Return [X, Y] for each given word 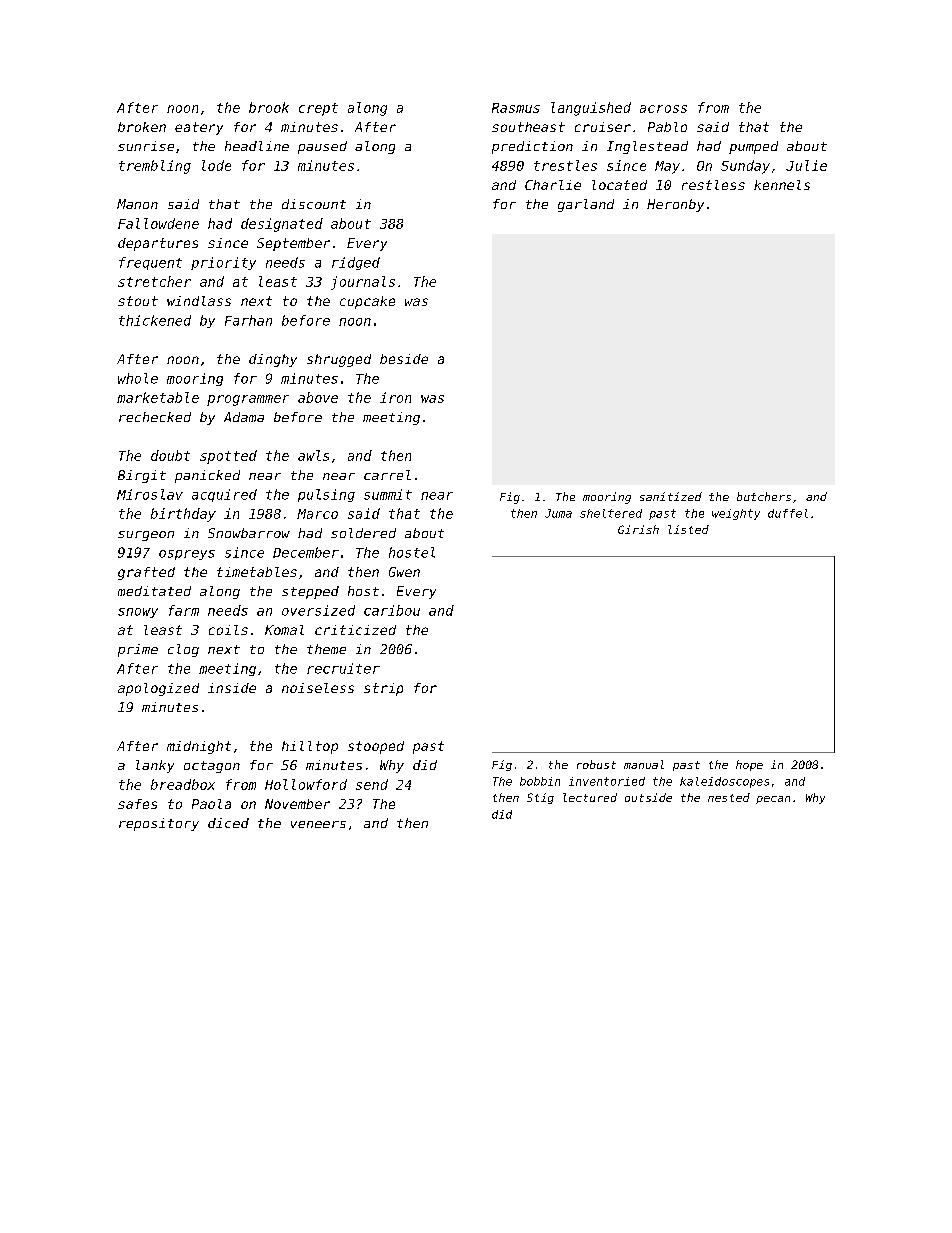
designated [282, 225]
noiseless [318, 688]
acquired [224, 495]
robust [596, 764]
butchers [764, 496]
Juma [558, 513]
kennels [782, 185]
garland [586, 205]
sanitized [671, 496]
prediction [532, 147]
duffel [788, 513]
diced [228, 823]
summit [388, 494]
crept [318, 109]
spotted [228, 457]
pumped [753, 147]
